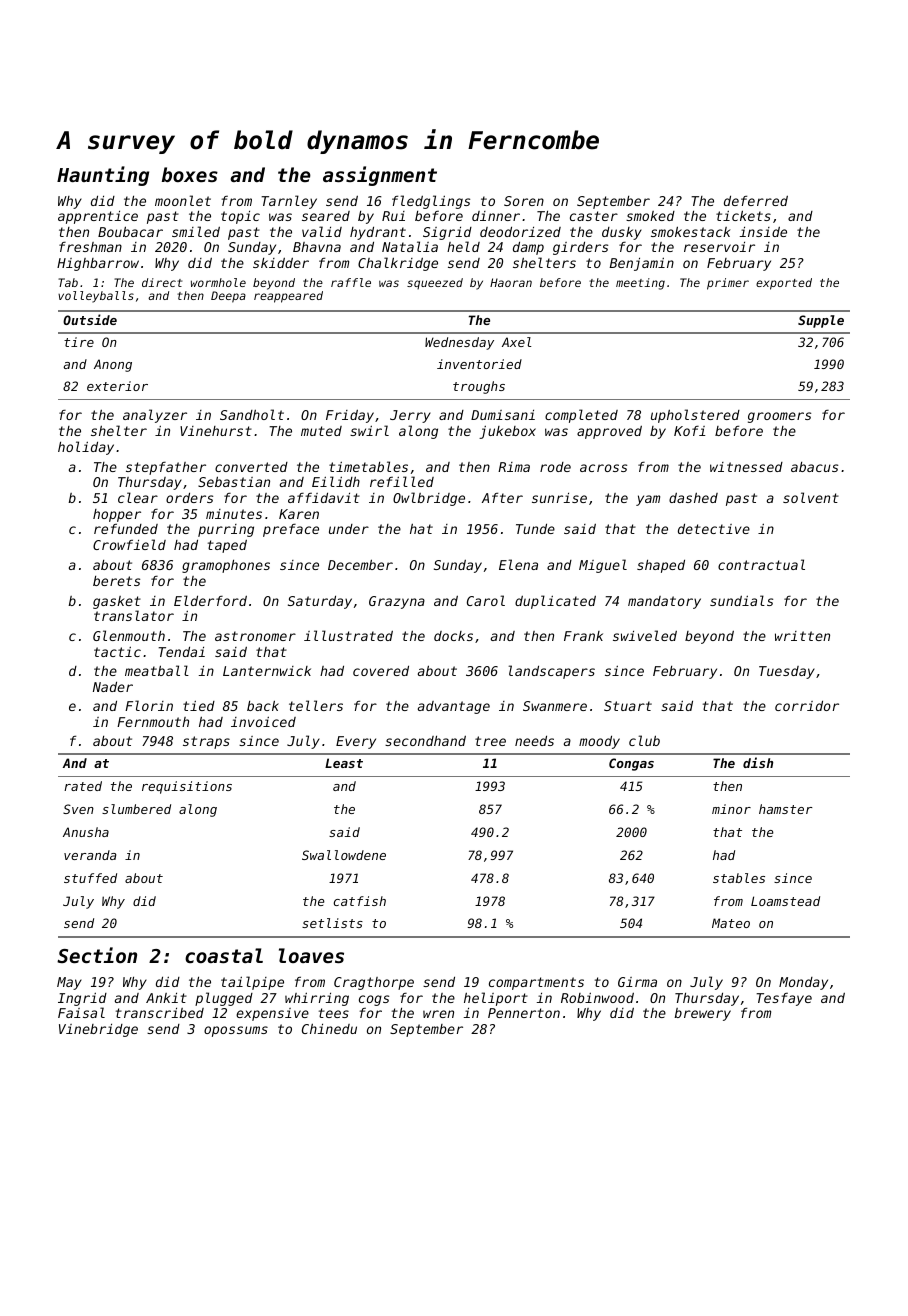 The image size is (908, 1316). I want to click on witnessed, so click(746, 467).
